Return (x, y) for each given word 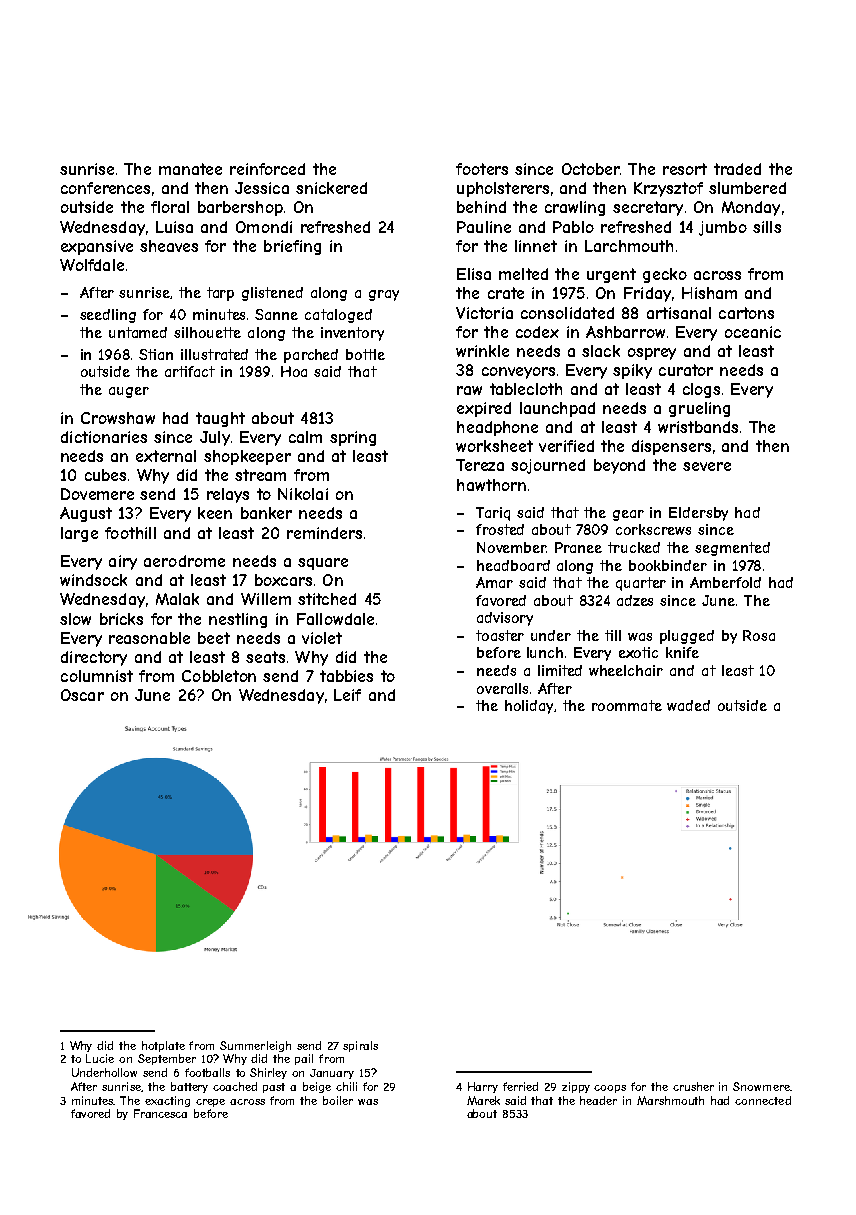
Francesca (160, 1113)
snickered (331, 188)
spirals (360, 1046)
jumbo (723, 228)
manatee (190, 169)
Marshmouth (670, 1100)
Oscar (82, 695)
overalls (502, 688)
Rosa (759, 635)
